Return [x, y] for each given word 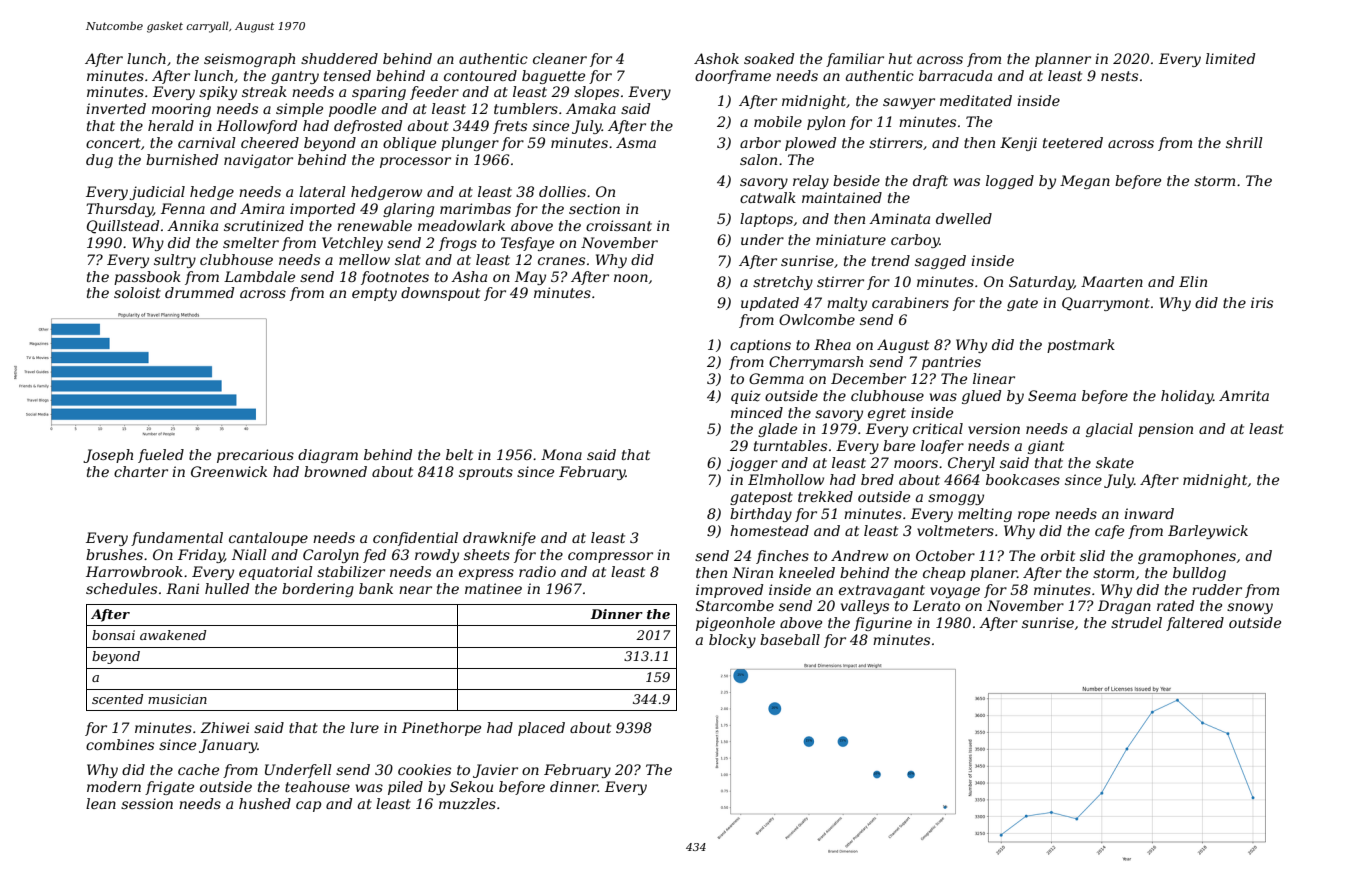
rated [1175, 605]
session [147, 803]
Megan [1085, 182]
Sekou [471, 786]
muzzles [467, 804]
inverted [116, 108]
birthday [761, 515]
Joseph [108, 456]
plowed [810, 144]
